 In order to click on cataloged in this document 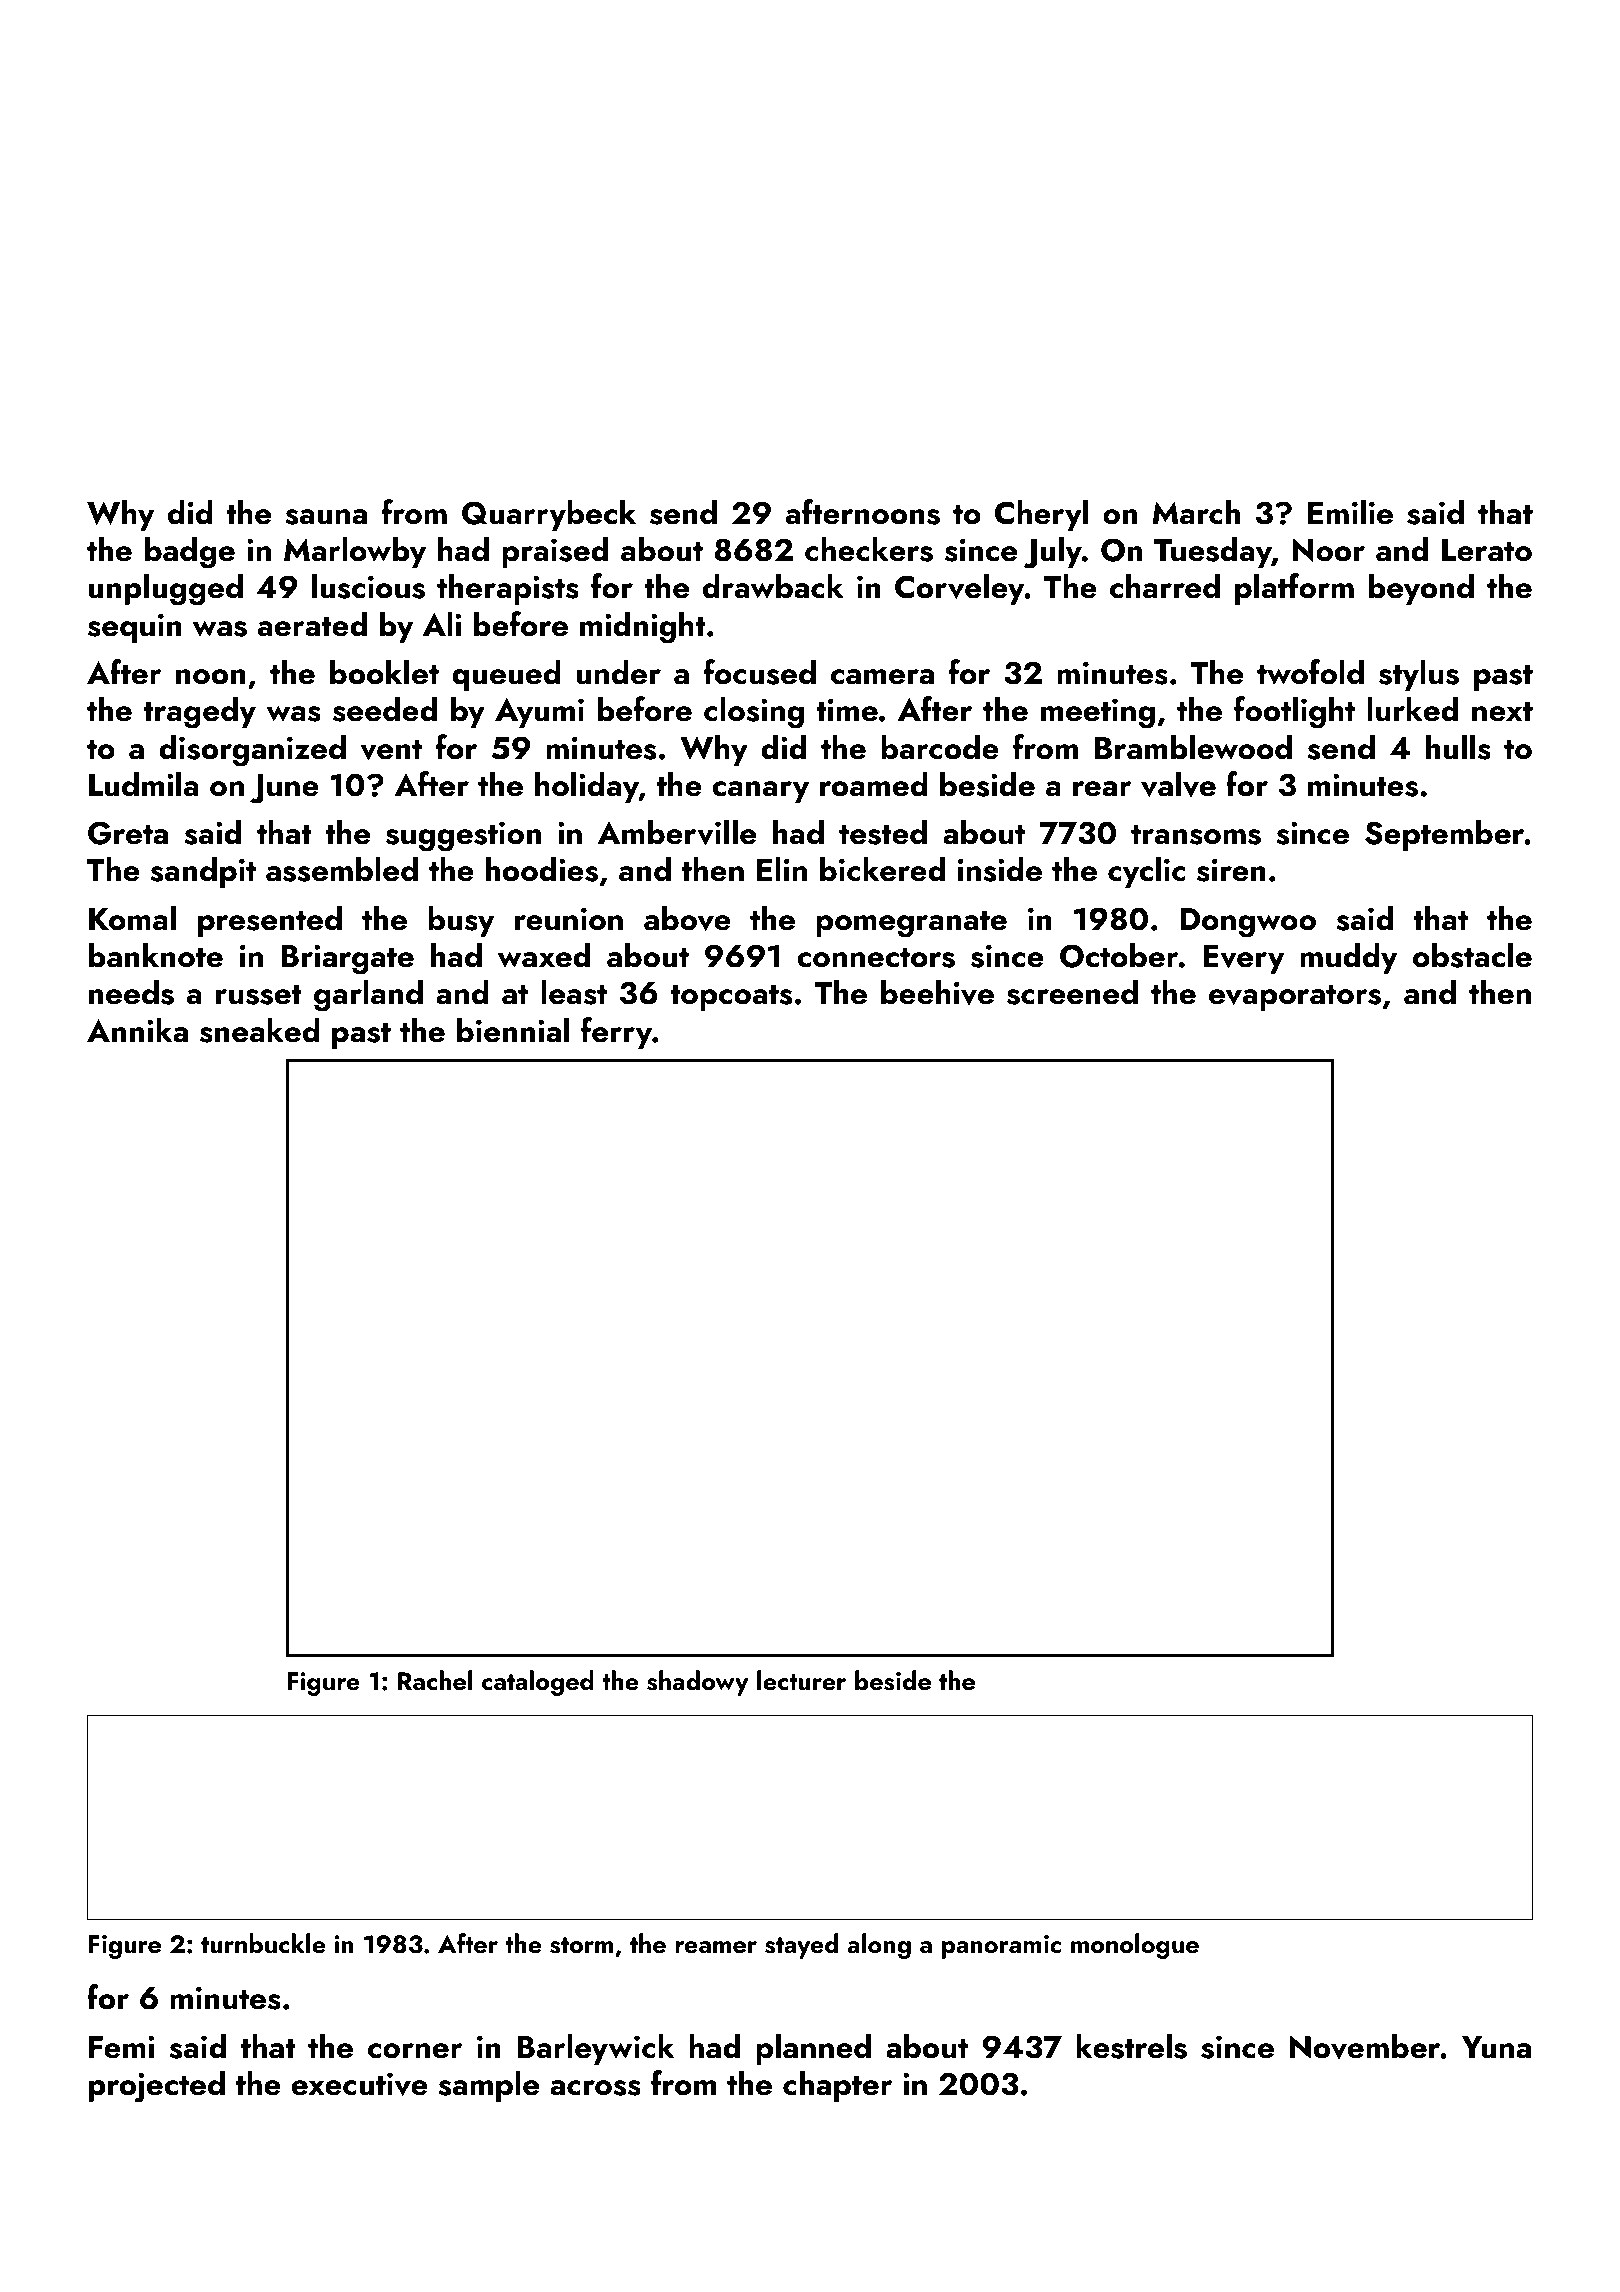, I will do `click(538, 1683)`.
